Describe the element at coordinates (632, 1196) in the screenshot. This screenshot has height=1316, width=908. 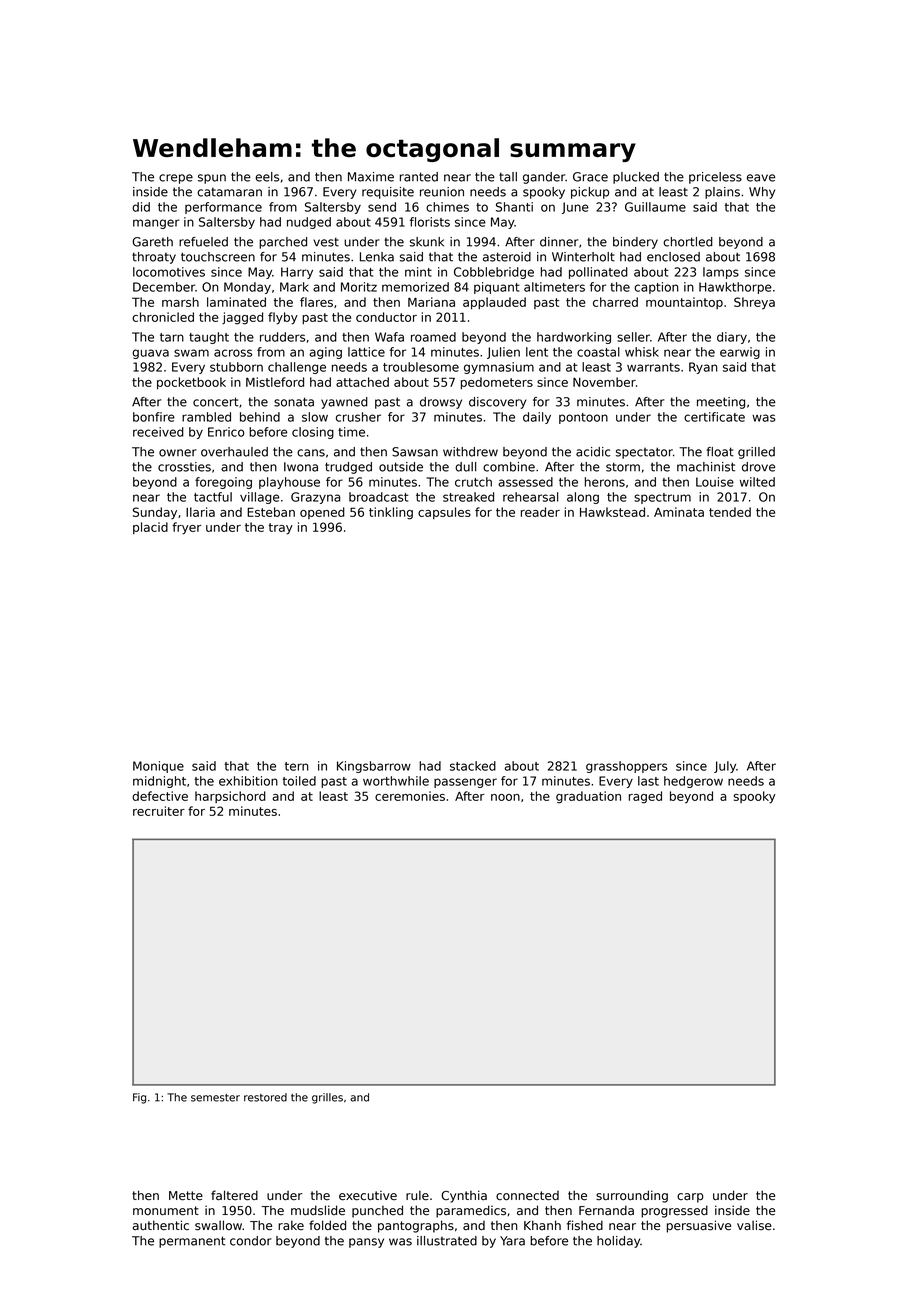
I see `surrounding` at that location.
